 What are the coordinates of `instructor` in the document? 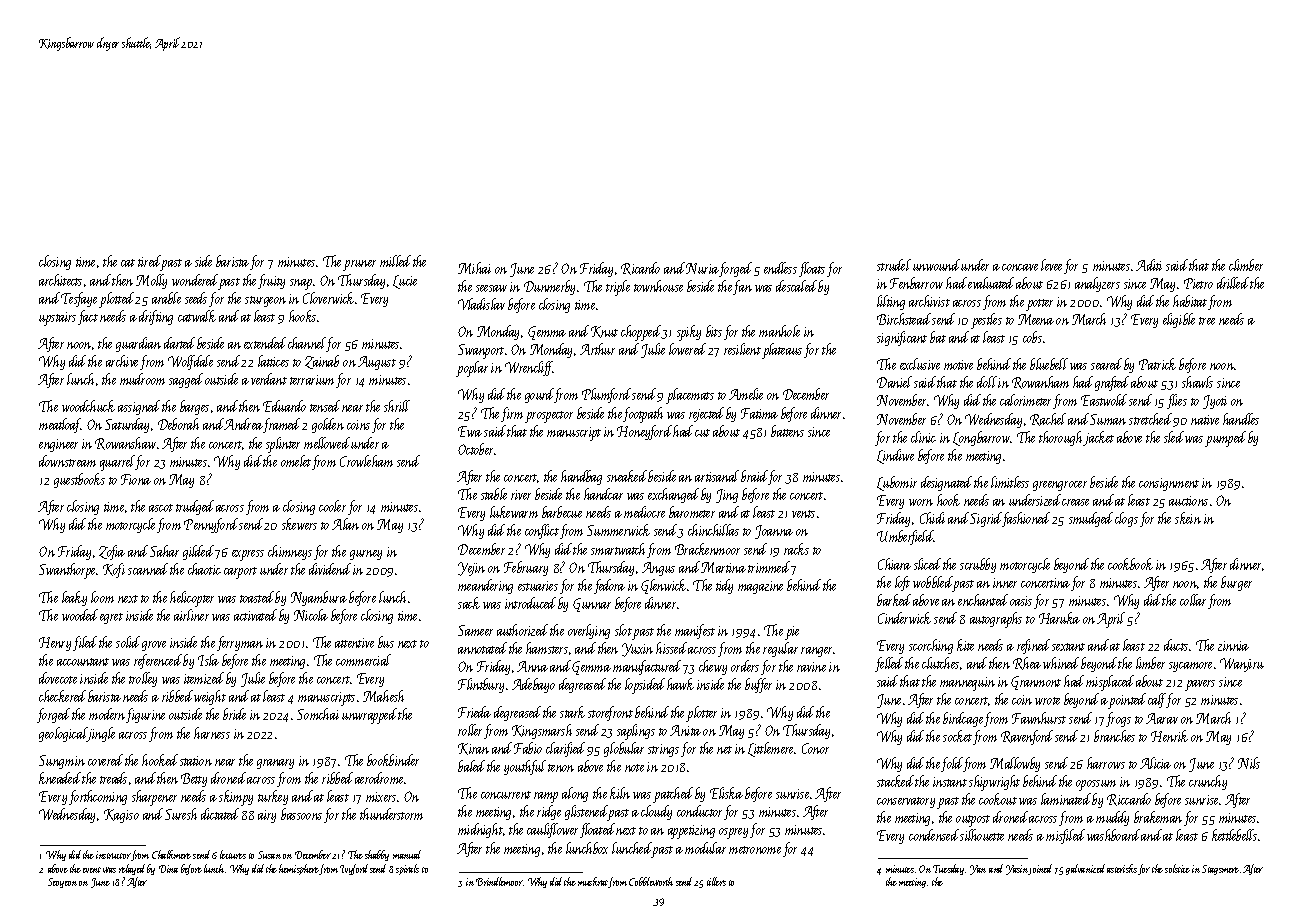 It's located at (113, 855).
